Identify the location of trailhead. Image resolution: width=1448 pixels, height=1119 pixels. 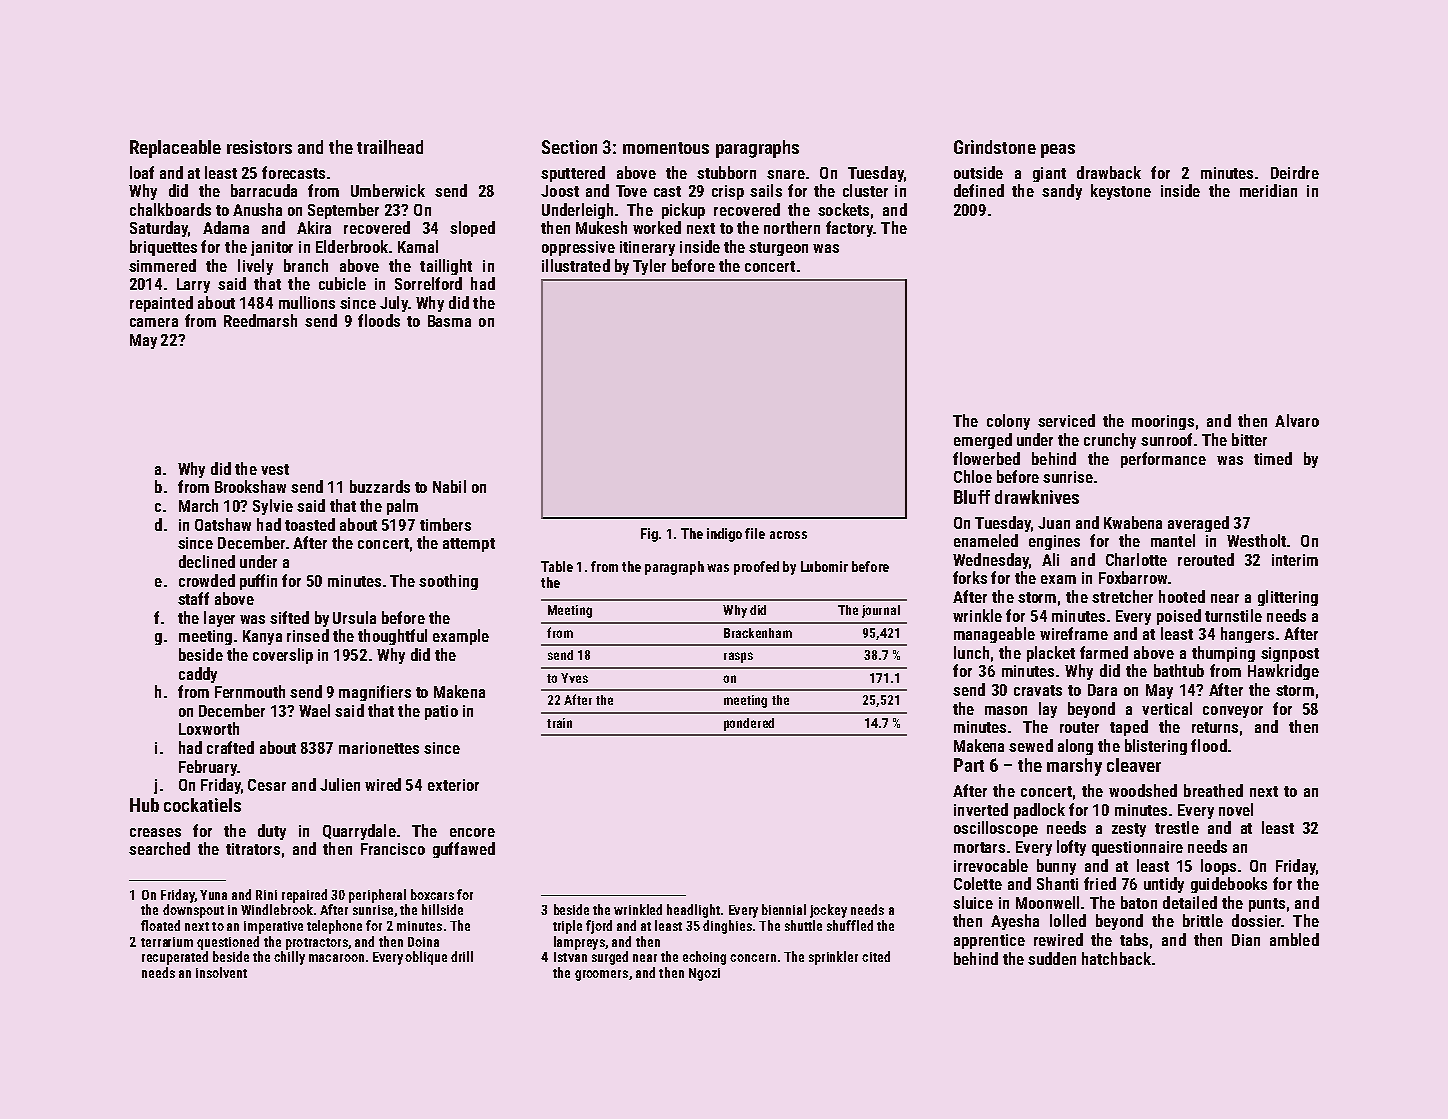
(390, 147).
